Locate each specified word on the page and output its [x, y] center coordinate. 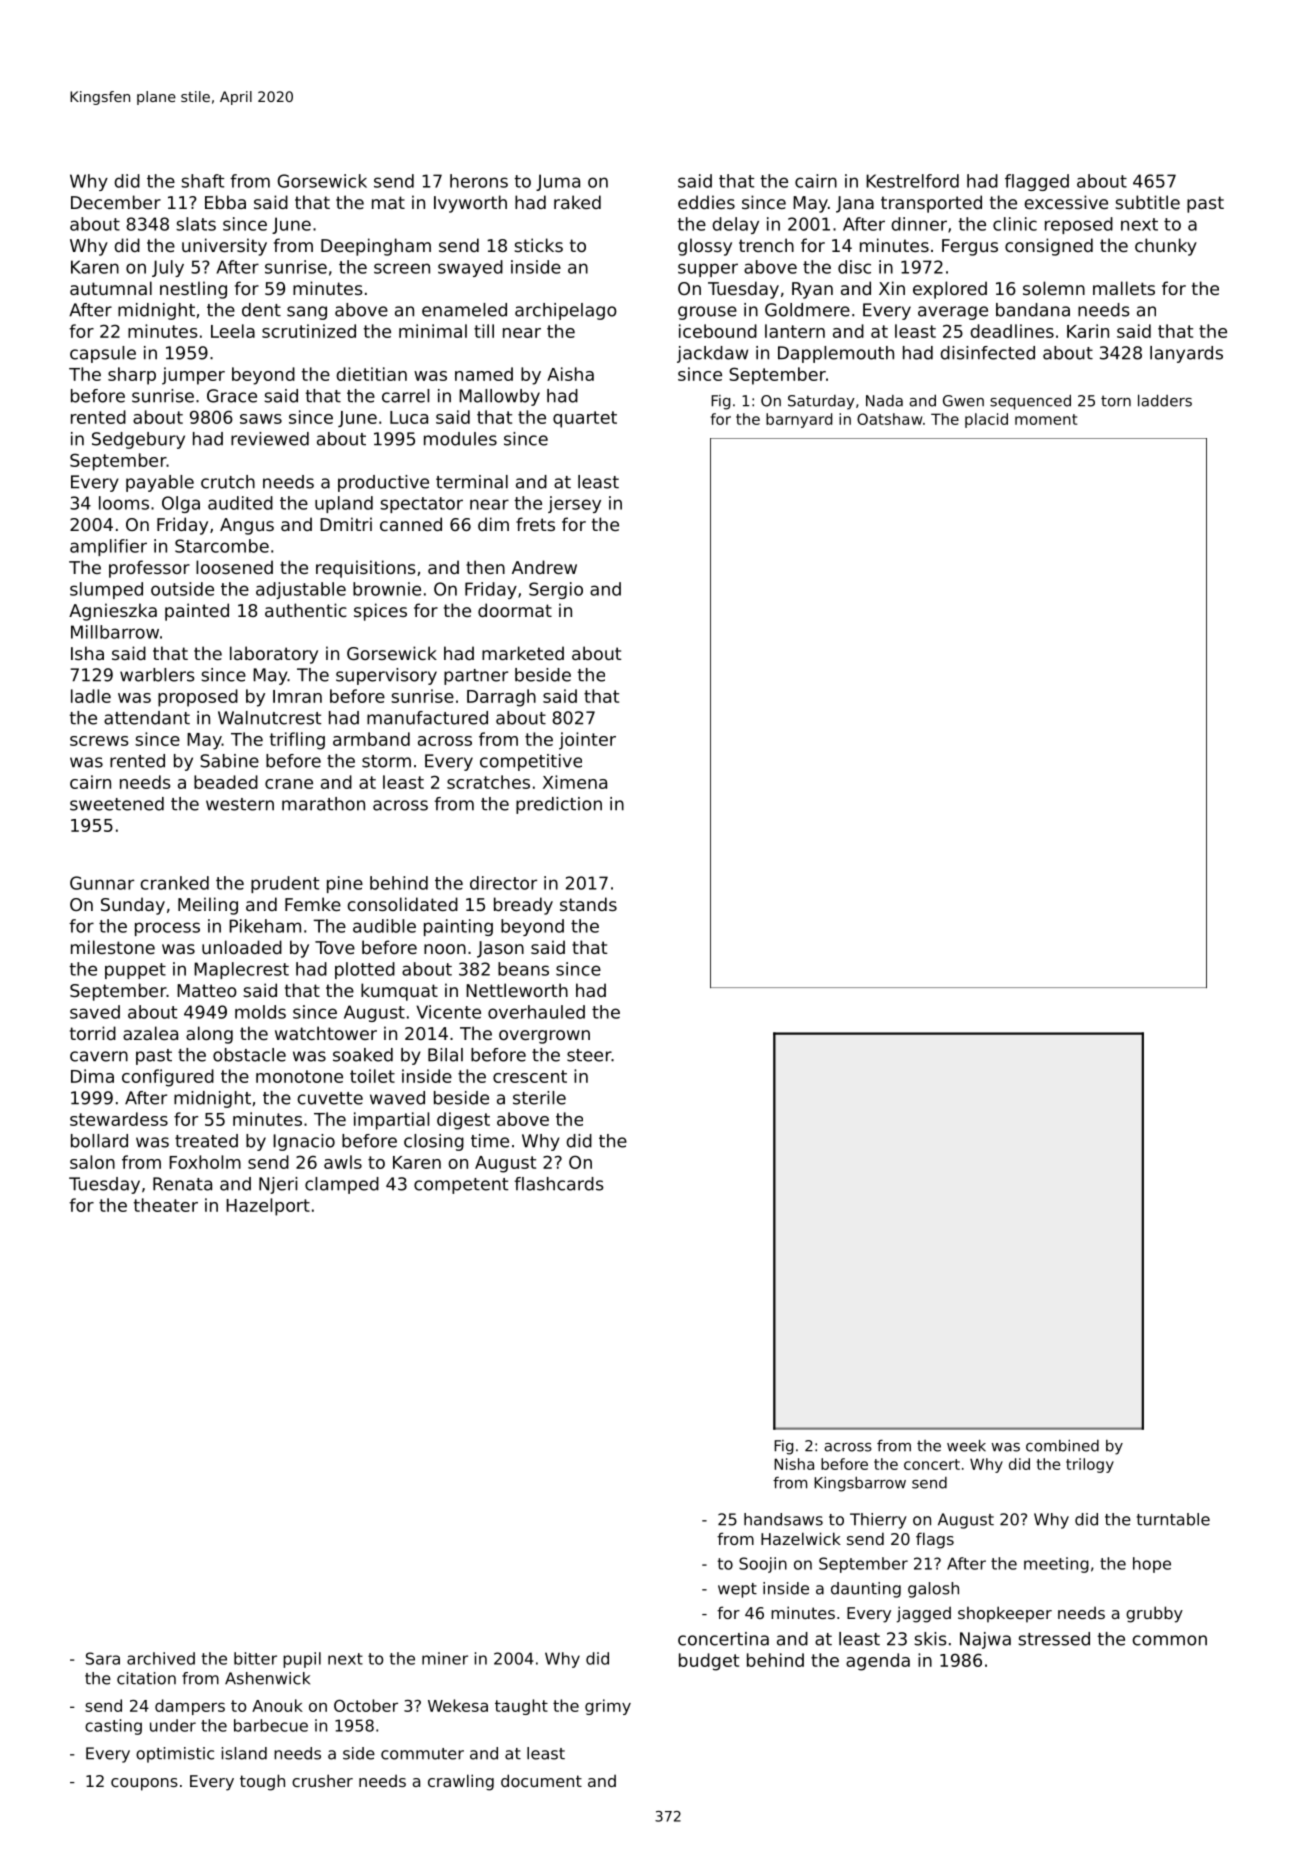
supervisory [386, 676]
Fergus [970, 247]
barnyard [799, 420]
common [1169, 1640]
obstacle [249, 1055]
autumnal [111, 288]
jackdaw [712, 354]
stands [588, 904]
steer [589, 1055]
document [541, 1780]
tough [262, 1782]
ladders [1165, 400]
